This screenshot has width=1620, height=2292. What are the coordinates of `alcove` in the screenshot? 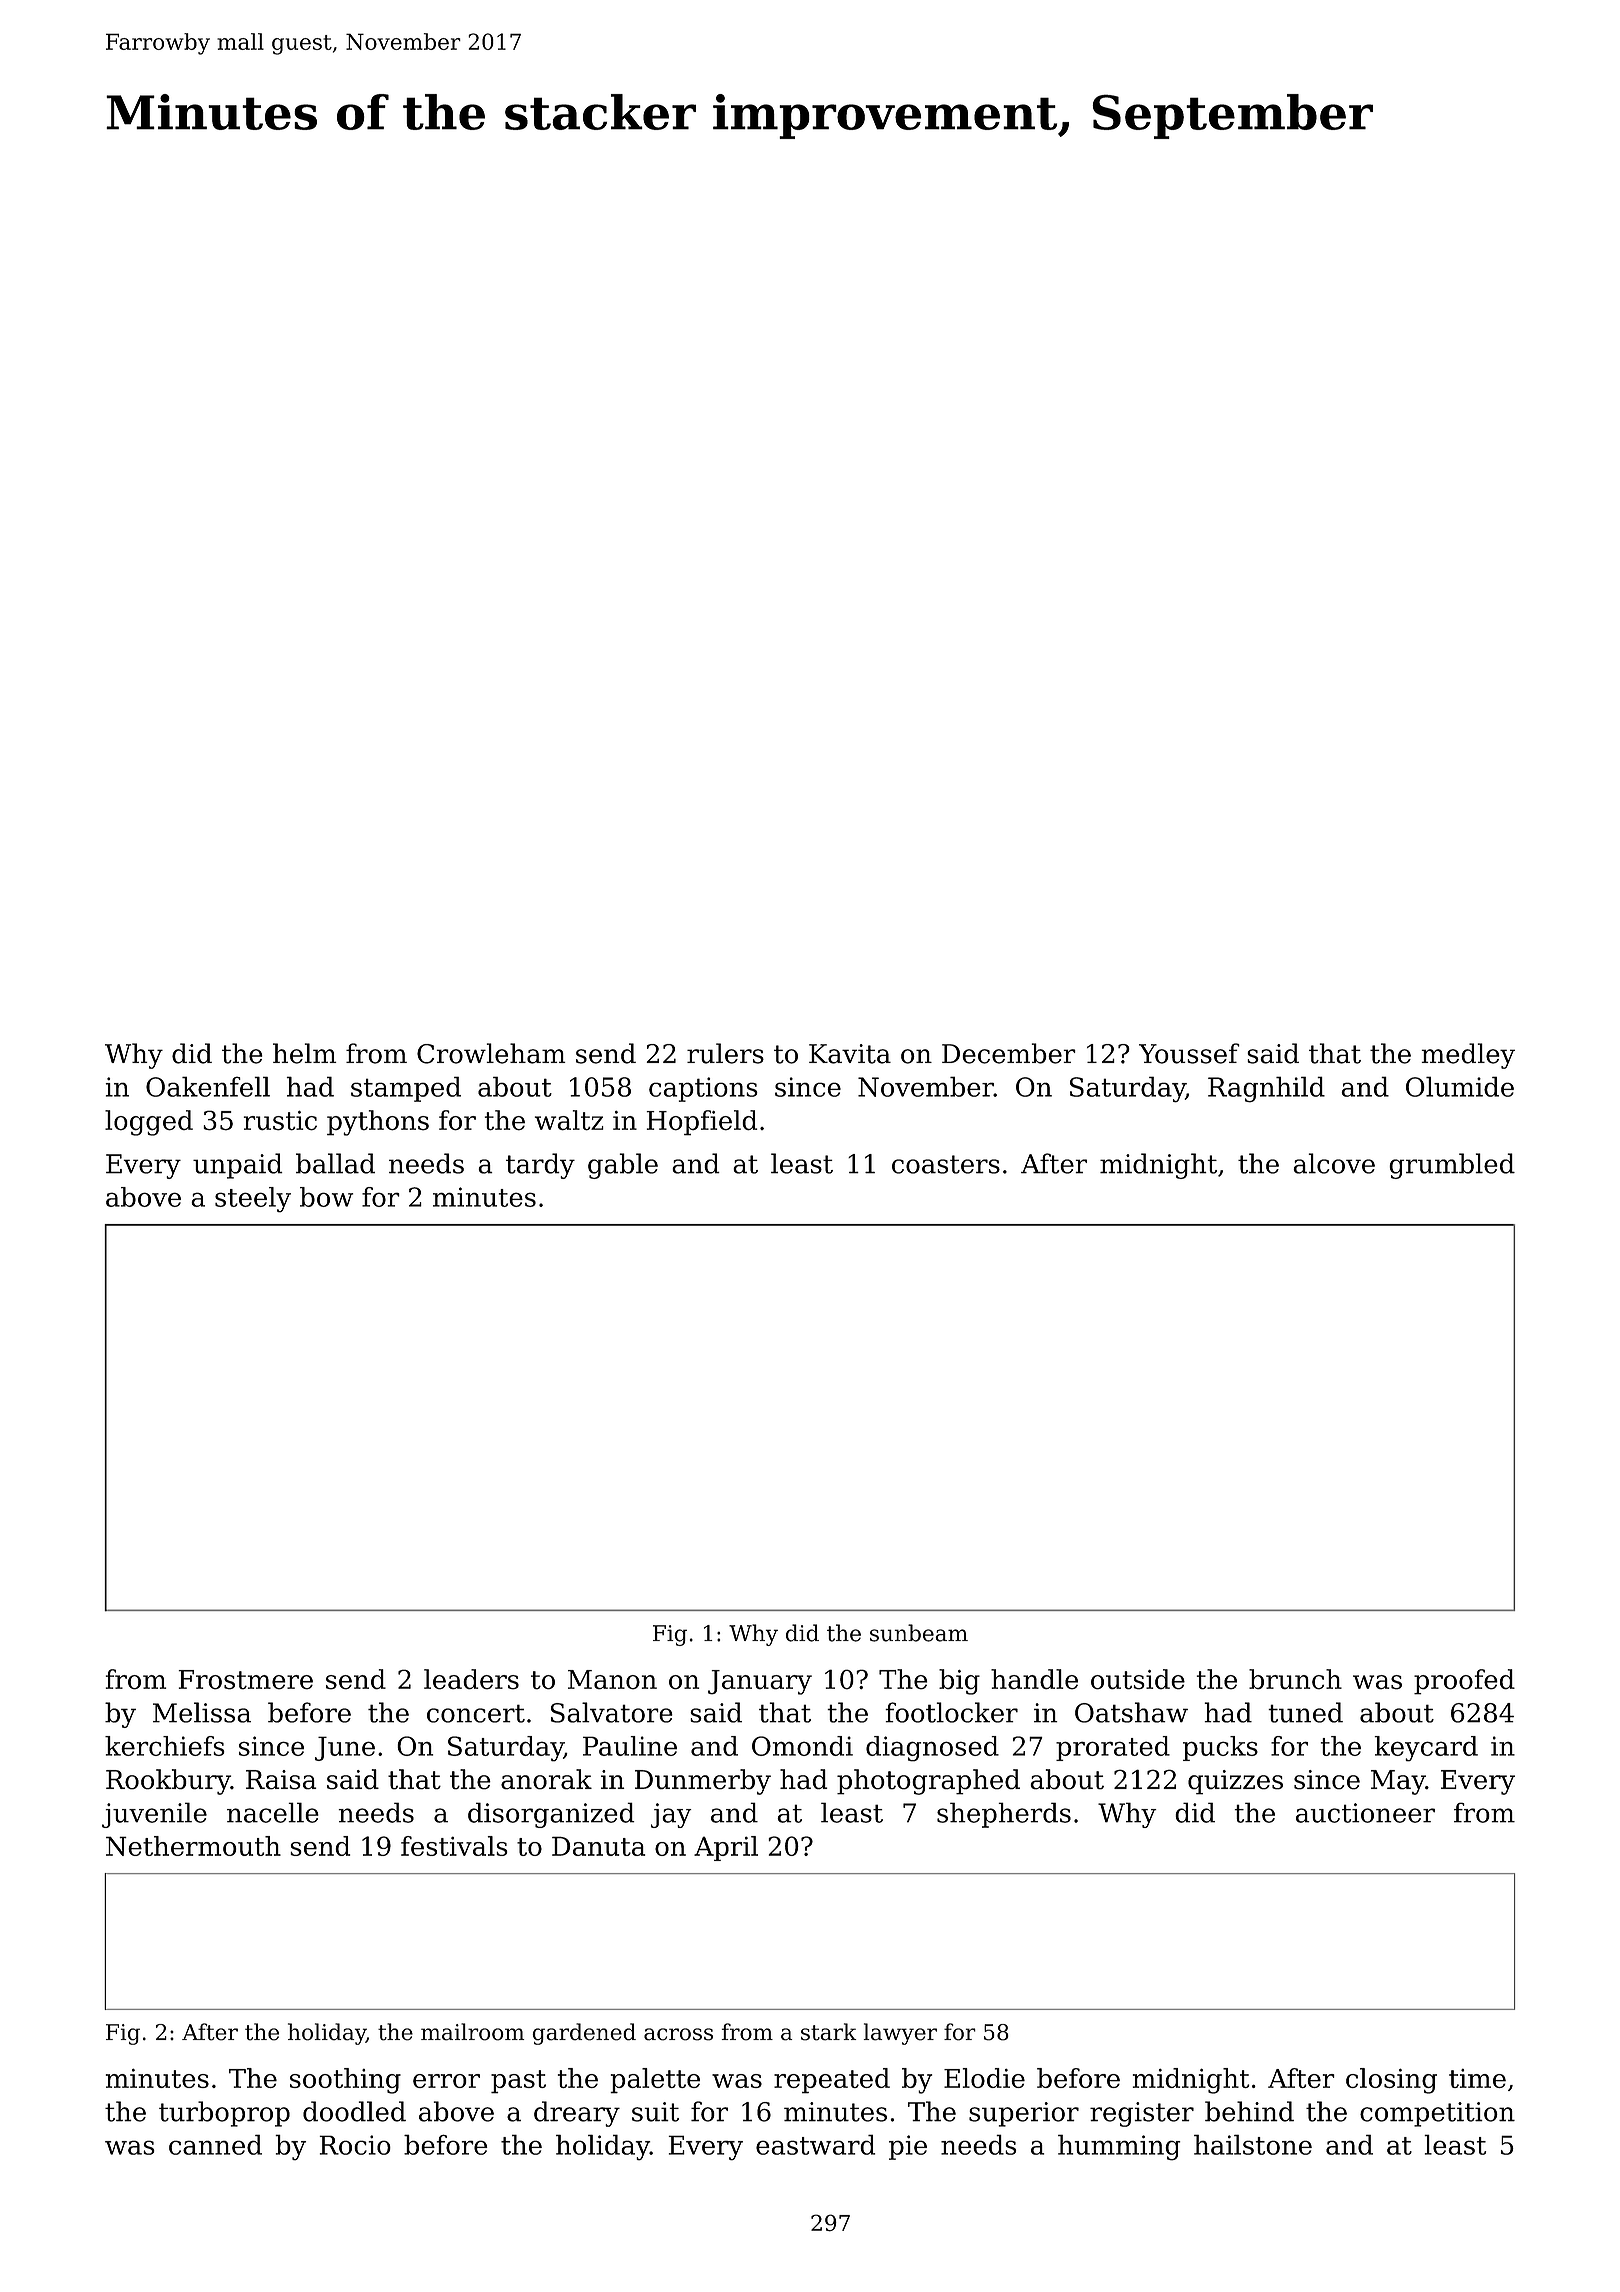 It's located at (1334, 1163).
